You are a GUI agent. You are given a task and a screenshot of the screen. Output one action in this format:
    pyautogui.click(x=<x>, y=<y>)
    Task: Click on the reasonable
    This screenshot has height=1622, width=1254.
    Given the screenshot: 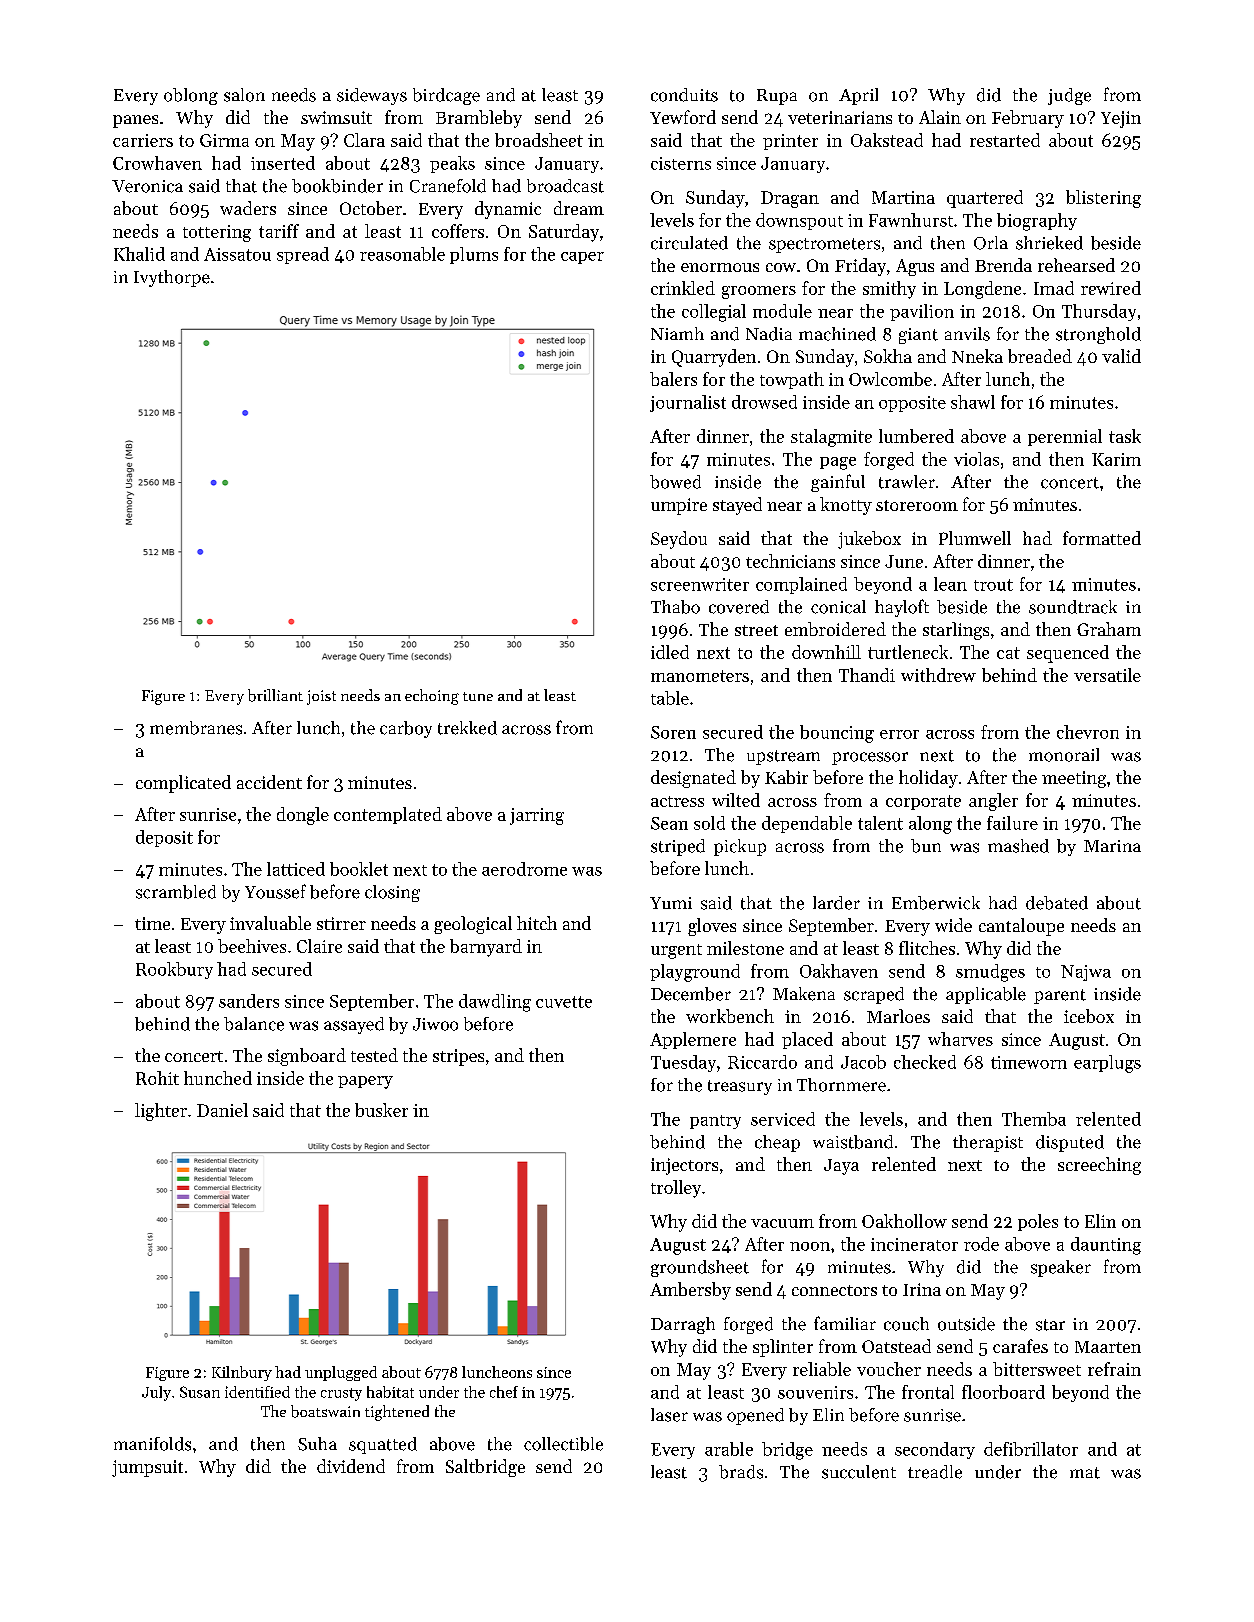 What is the action you would take?
    pyautogui.click(x=402, y=254)
